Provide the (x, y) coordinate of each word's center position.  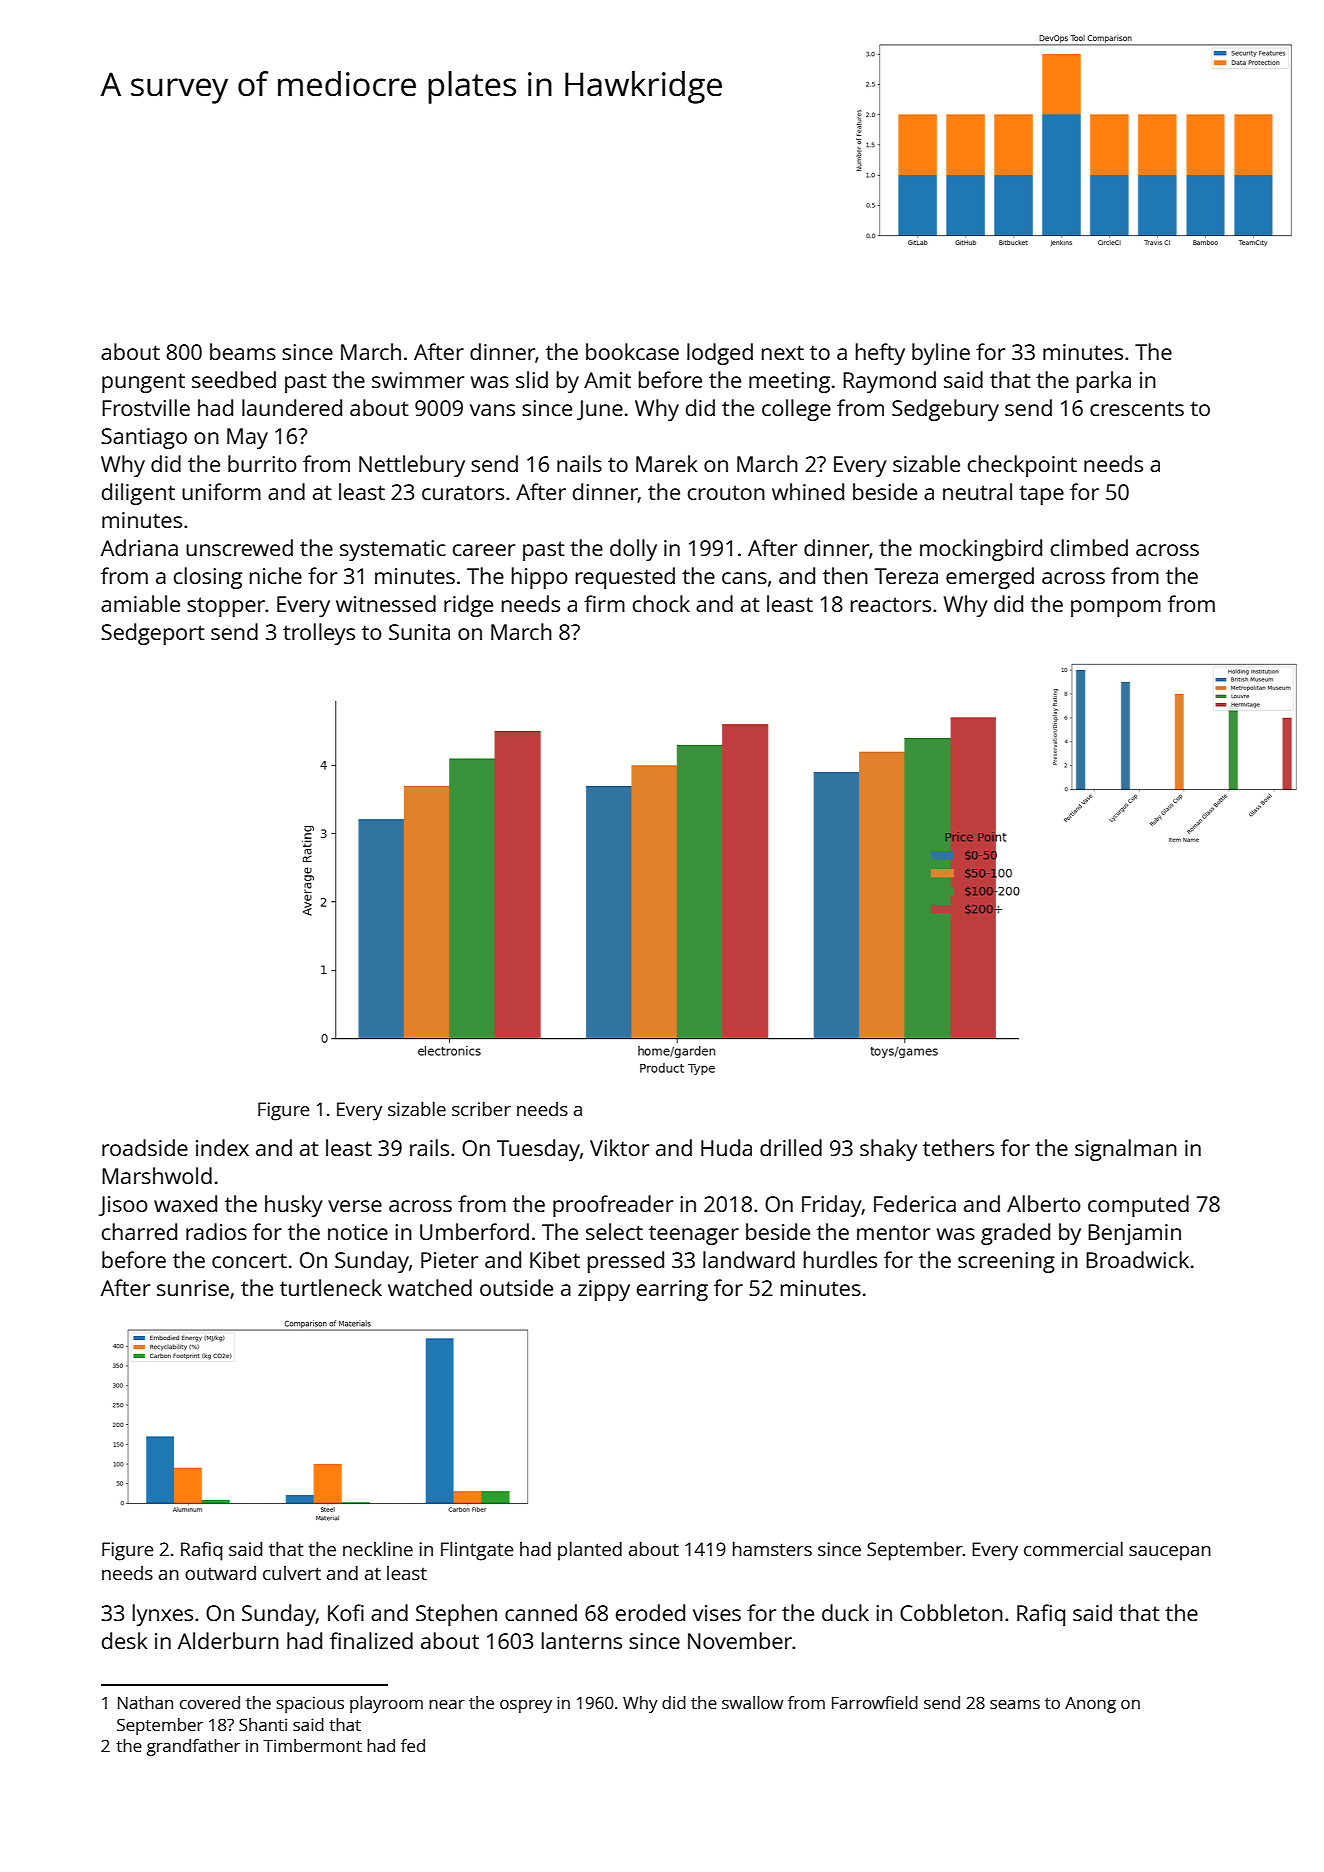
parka (1104, 382)
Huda (726, 1147)
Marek (667, 463)
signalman (1126, 1150)
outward (220, 1573)
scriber (481, 1108)
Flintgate (477, 1551)
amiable (140, 603)
